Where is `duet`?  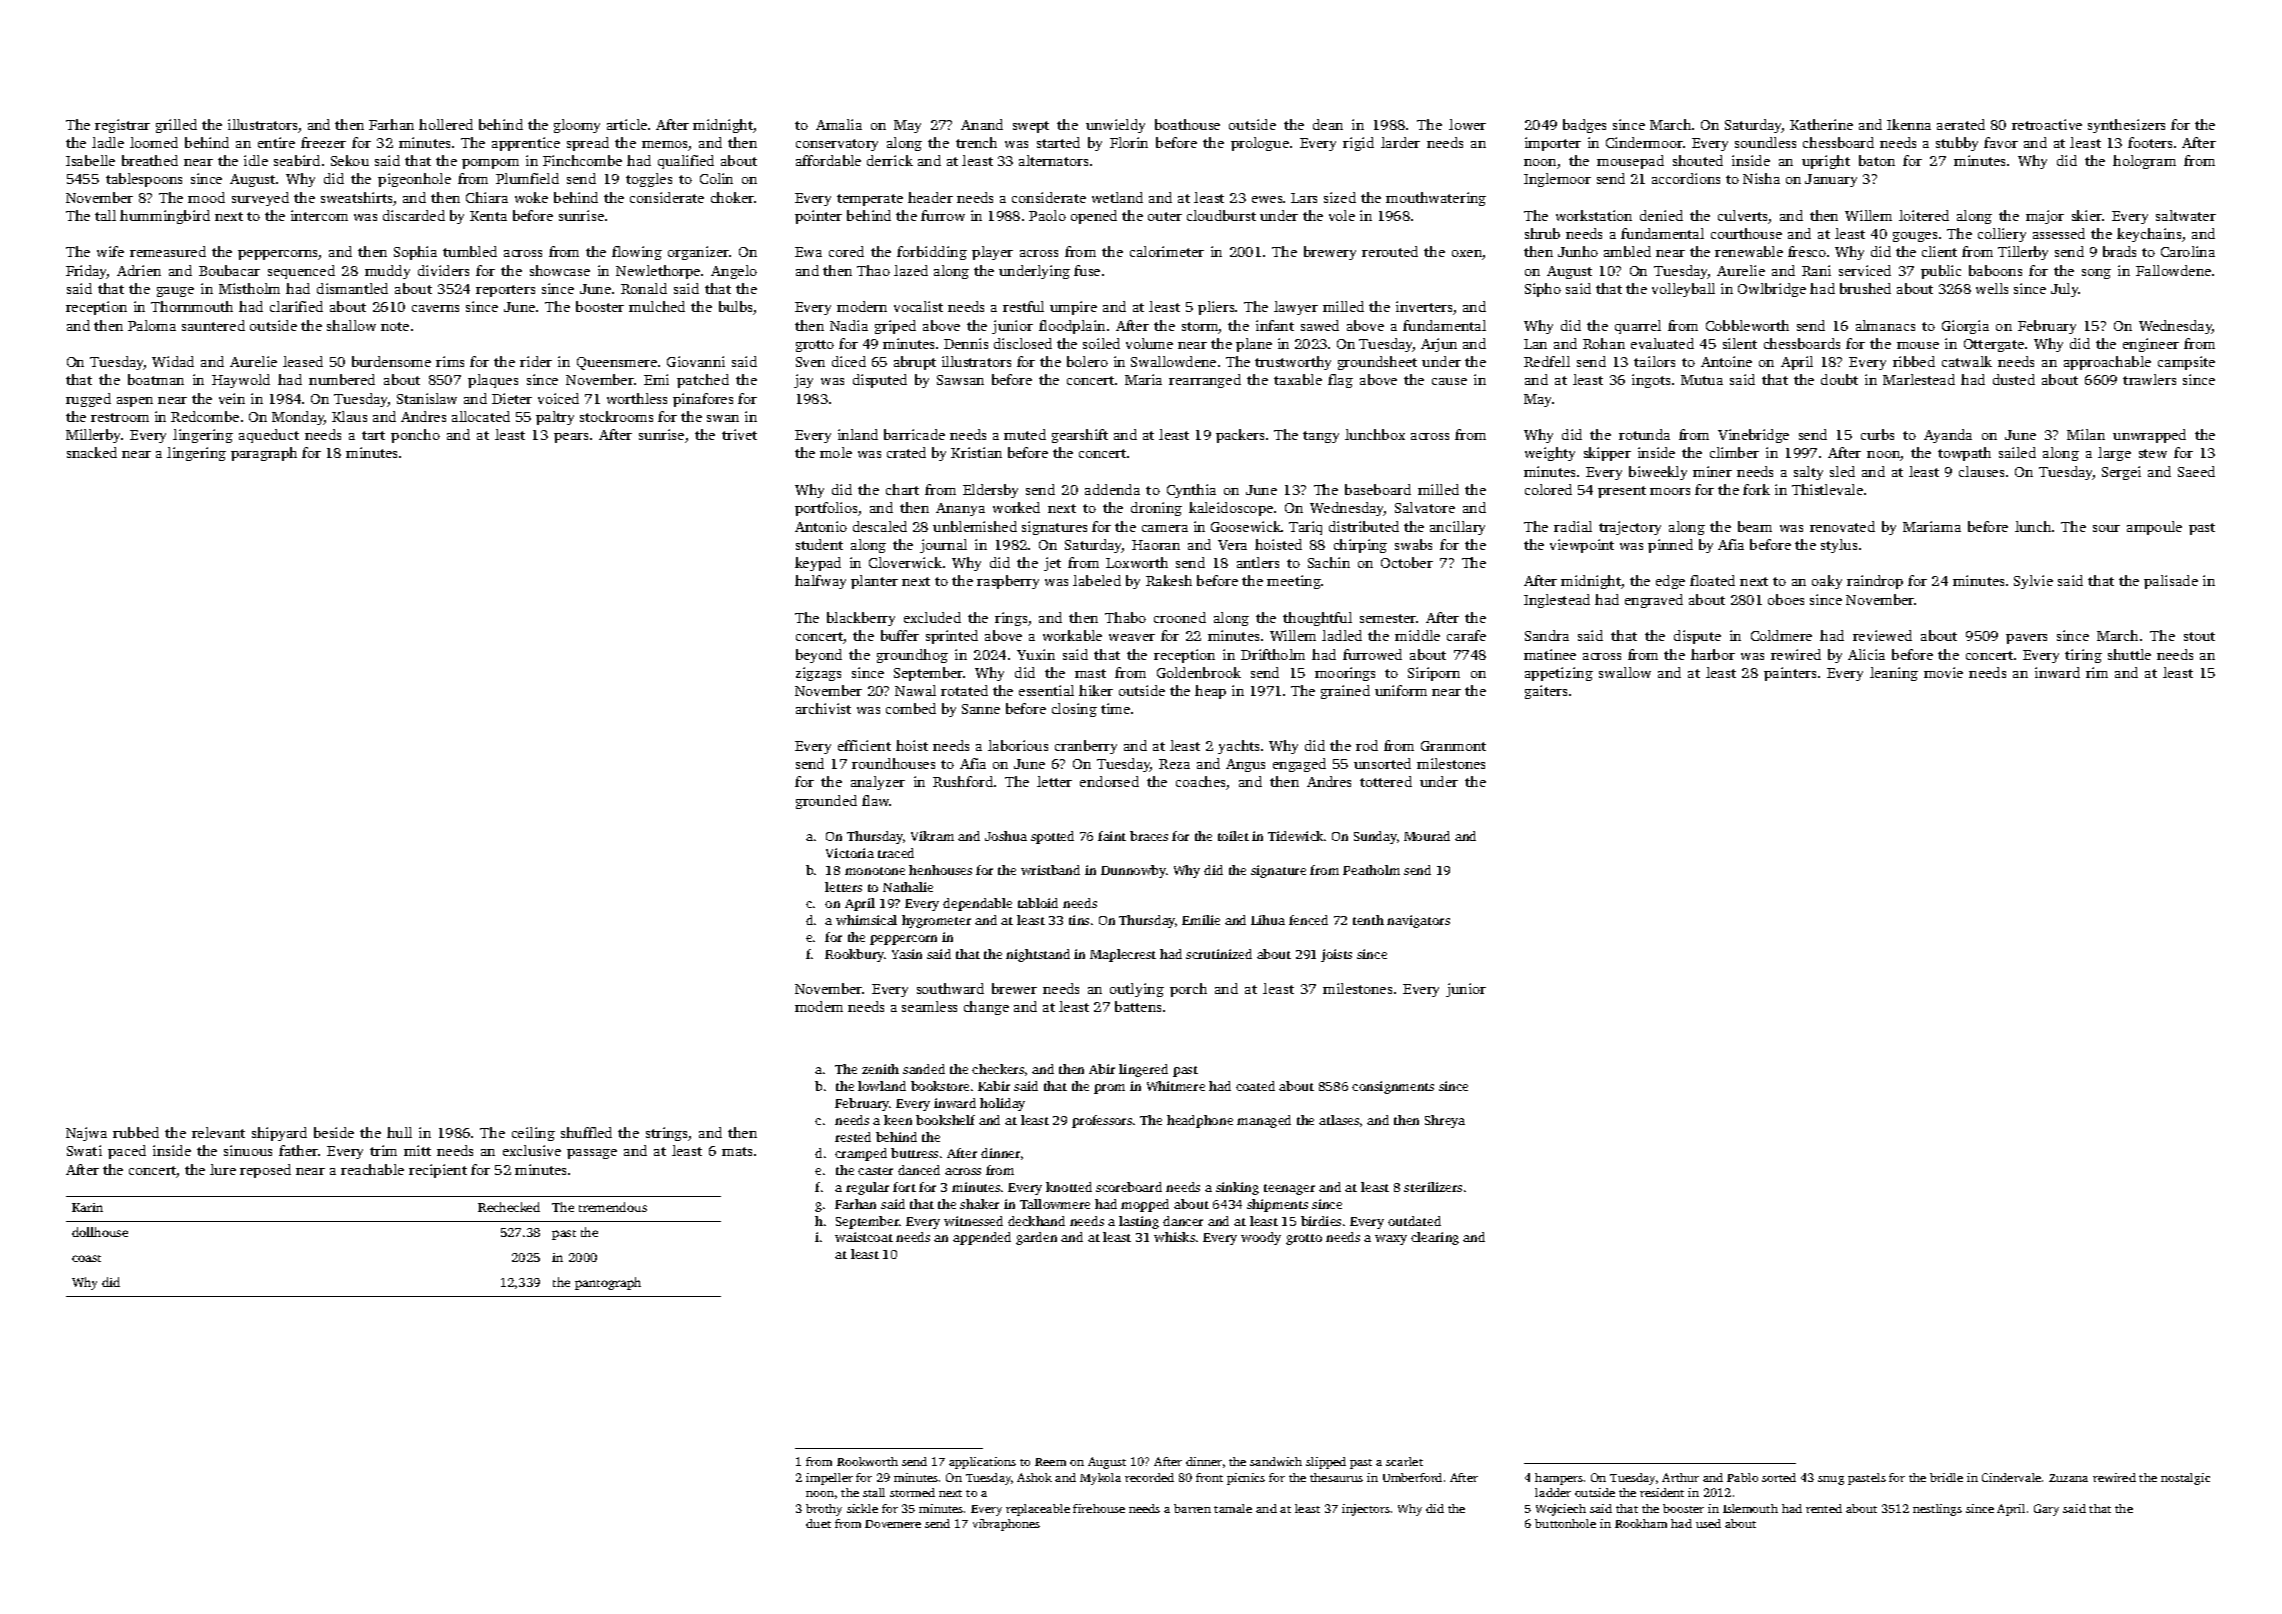
duet is located at coordinates (818, 1523).
